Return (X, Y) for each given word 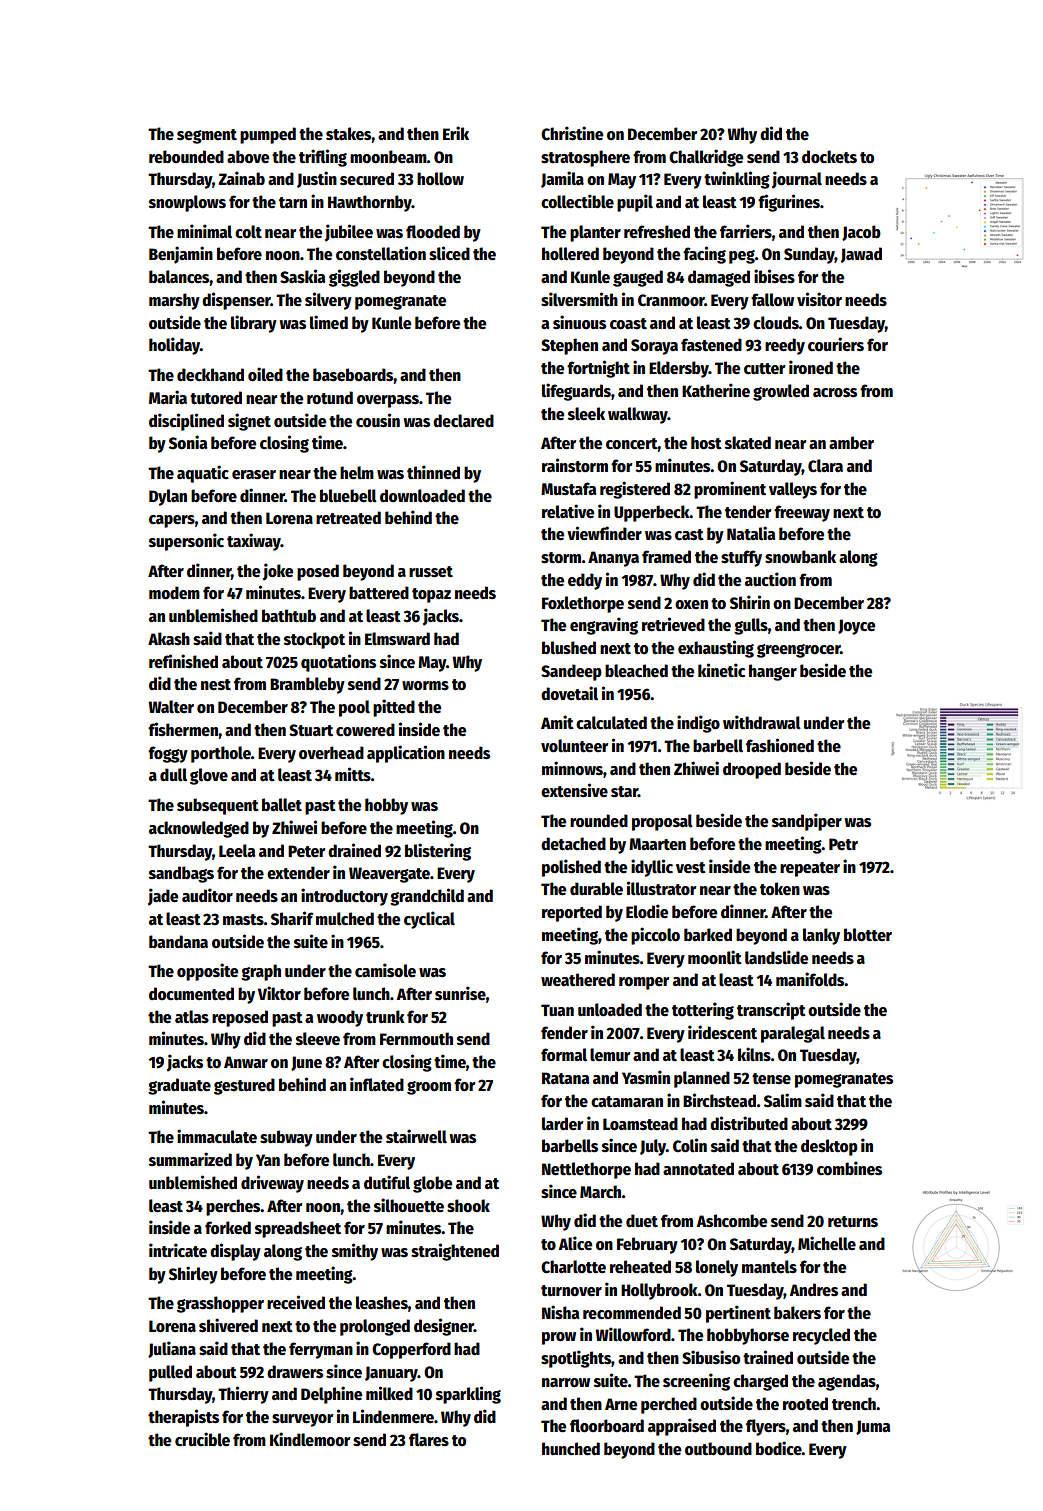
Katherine (716, 390)
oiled (265, 374)
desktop (829, 1147)
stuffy (741, 558)
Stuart (311, 730)
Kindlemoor (310, 1439)
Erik (456, 133)
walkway (638, 415)
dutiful (387, 1182)
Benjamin (181, 255)
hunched (571, 1449)
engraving (604, 626)
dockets (829, 157)
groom (429, 1088)
